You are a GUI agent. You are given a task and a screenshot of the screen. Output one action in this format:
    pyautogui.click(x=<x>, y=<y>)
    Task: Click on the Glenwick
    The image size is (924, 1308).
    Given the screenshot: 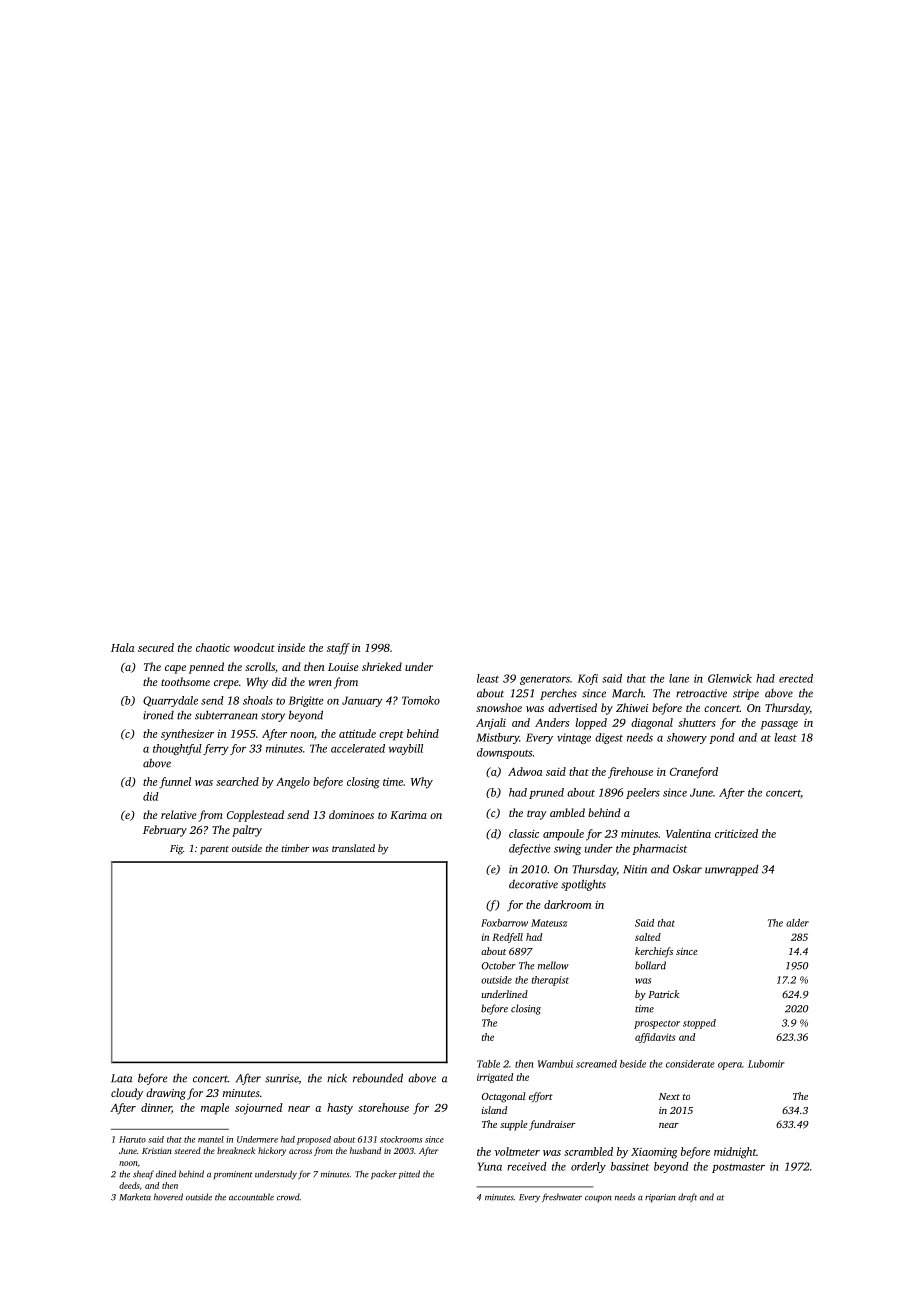 What is the action you would take?
    pyautogui.click(x=730, y=678)
